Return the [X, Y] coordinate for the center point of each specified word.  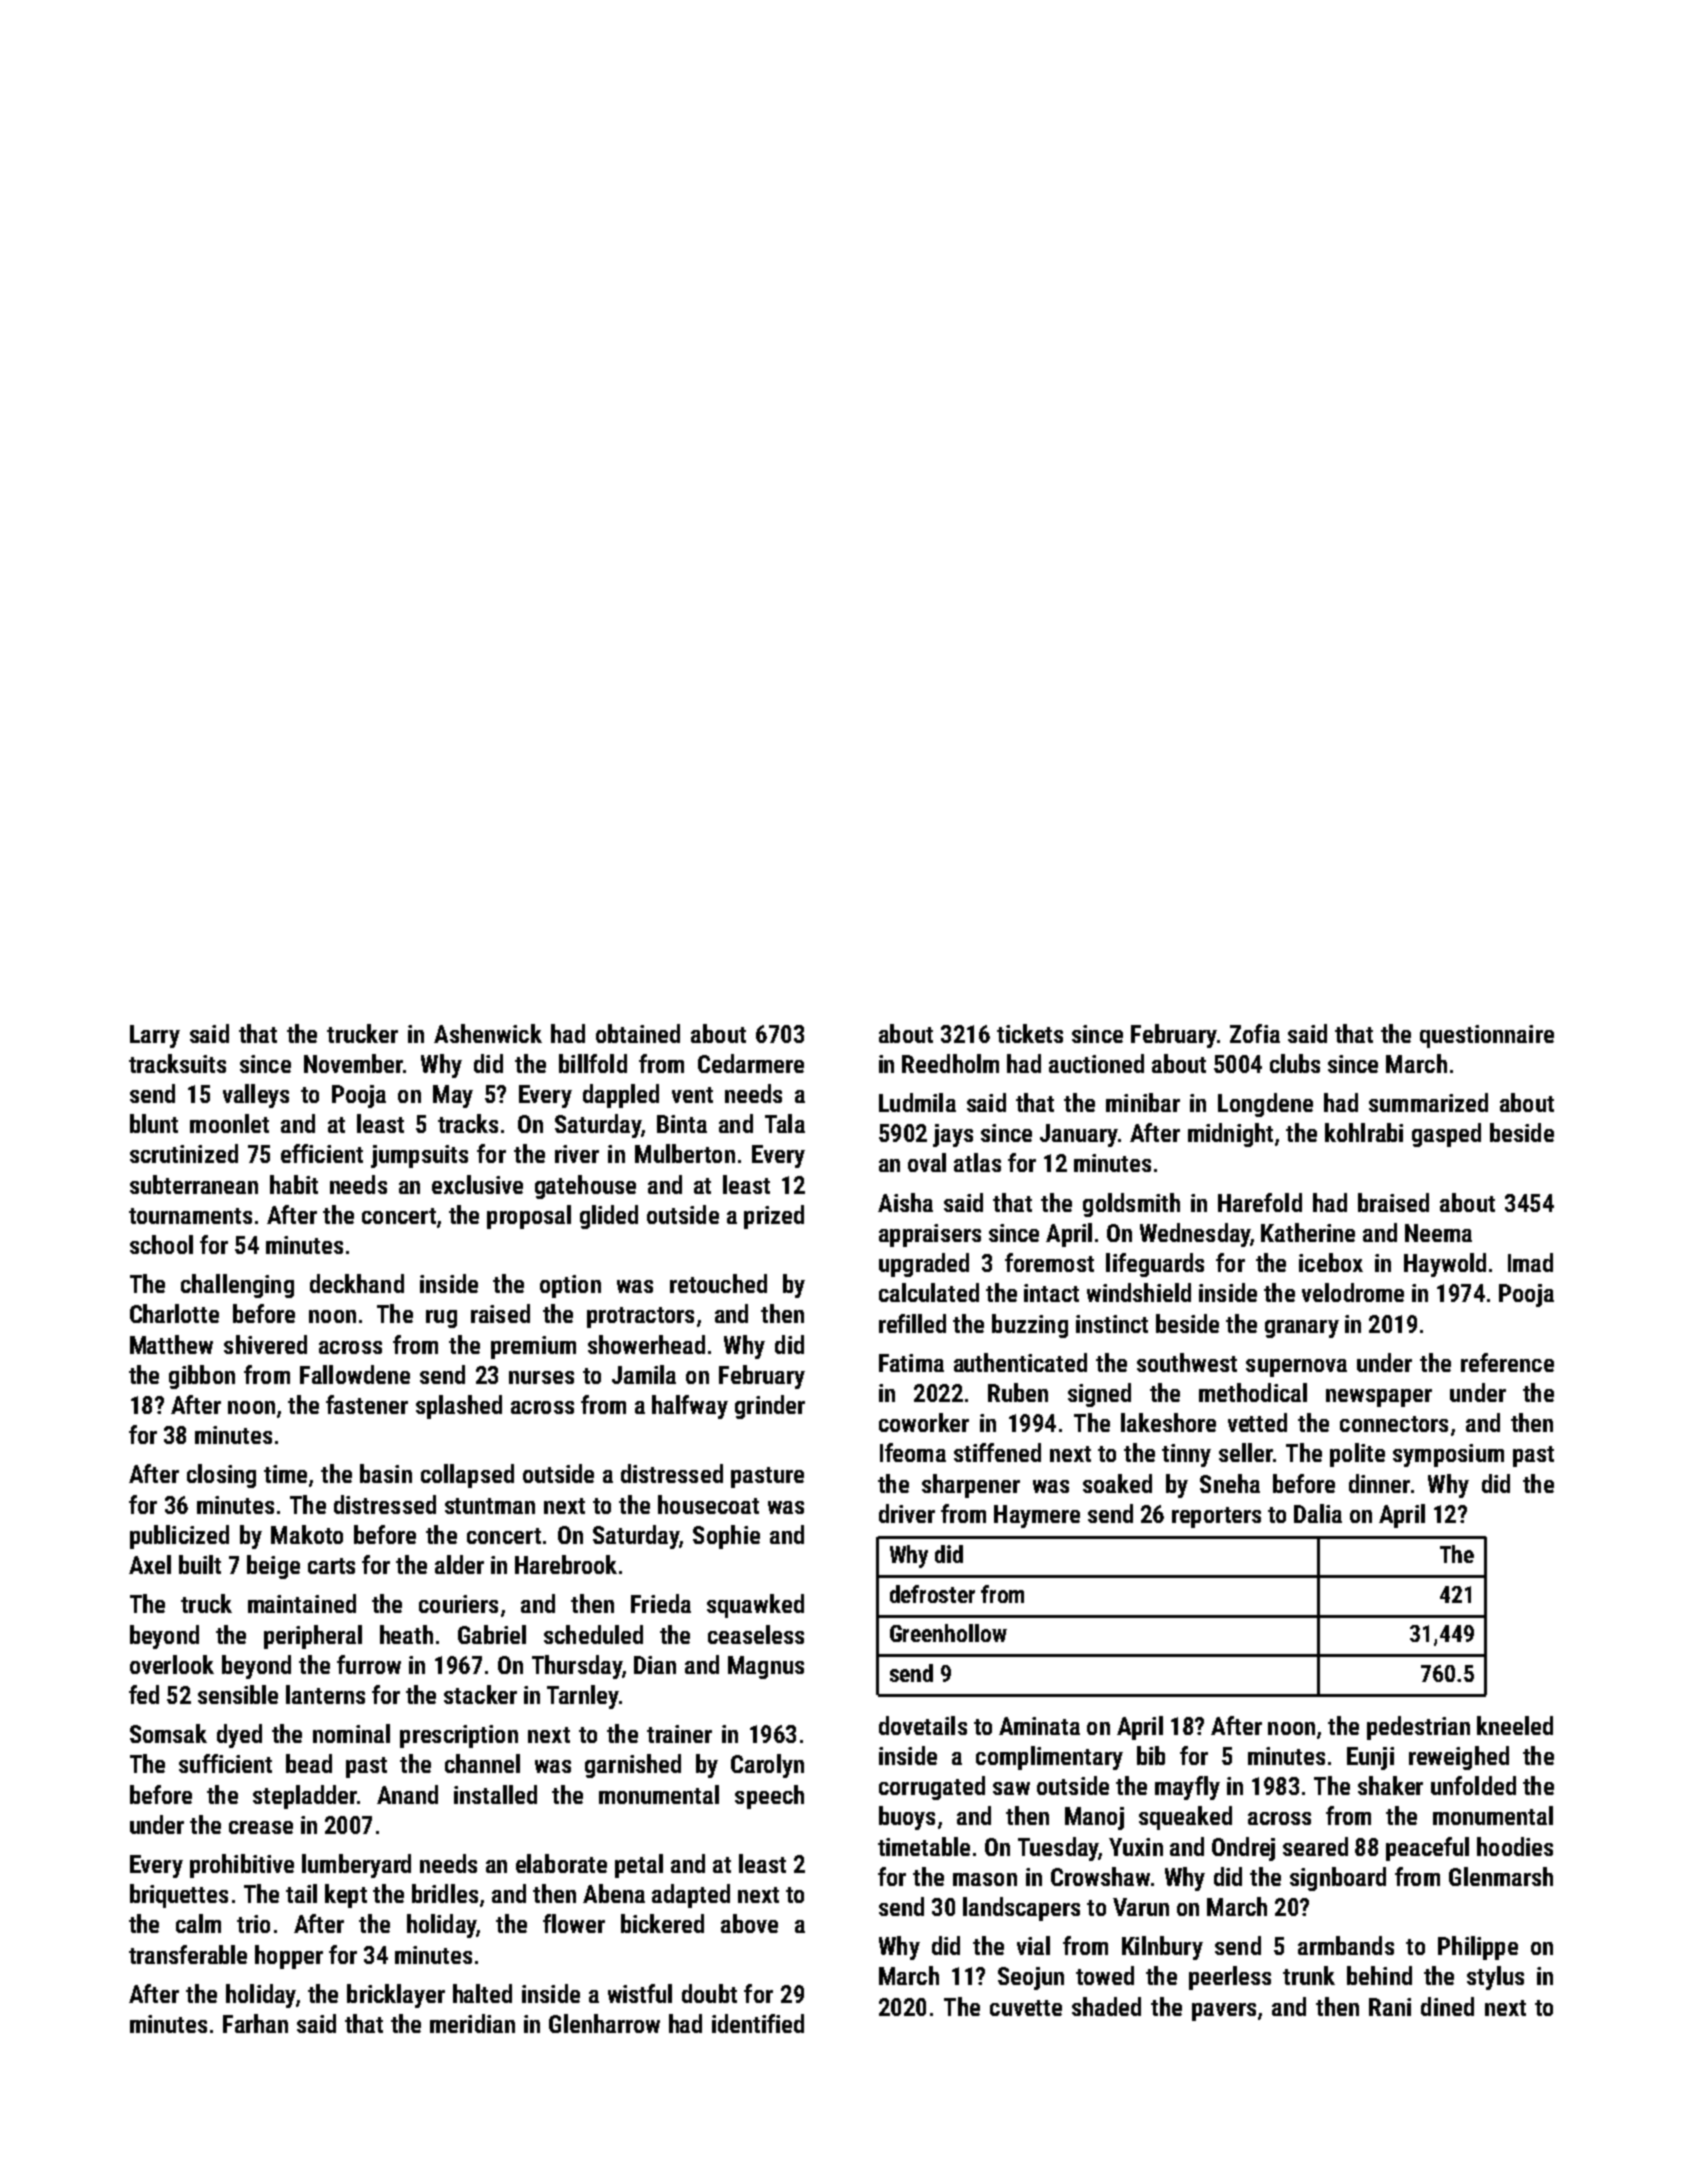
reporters [1216, 1517]
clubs [1295, 1063]
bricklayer [396, 1996]
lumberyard [356, 1866]
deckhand [357, 1283]
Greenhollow [948, 1633]
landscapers [1021, 1909]
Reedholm [950, 1063]
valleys [256, 1096]
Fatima [911, 1363]
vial [1033, 1945]
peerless [1230, 1978]
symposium [1448, 1455]
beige [273, 1567]
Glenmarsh [1501, 1876]
